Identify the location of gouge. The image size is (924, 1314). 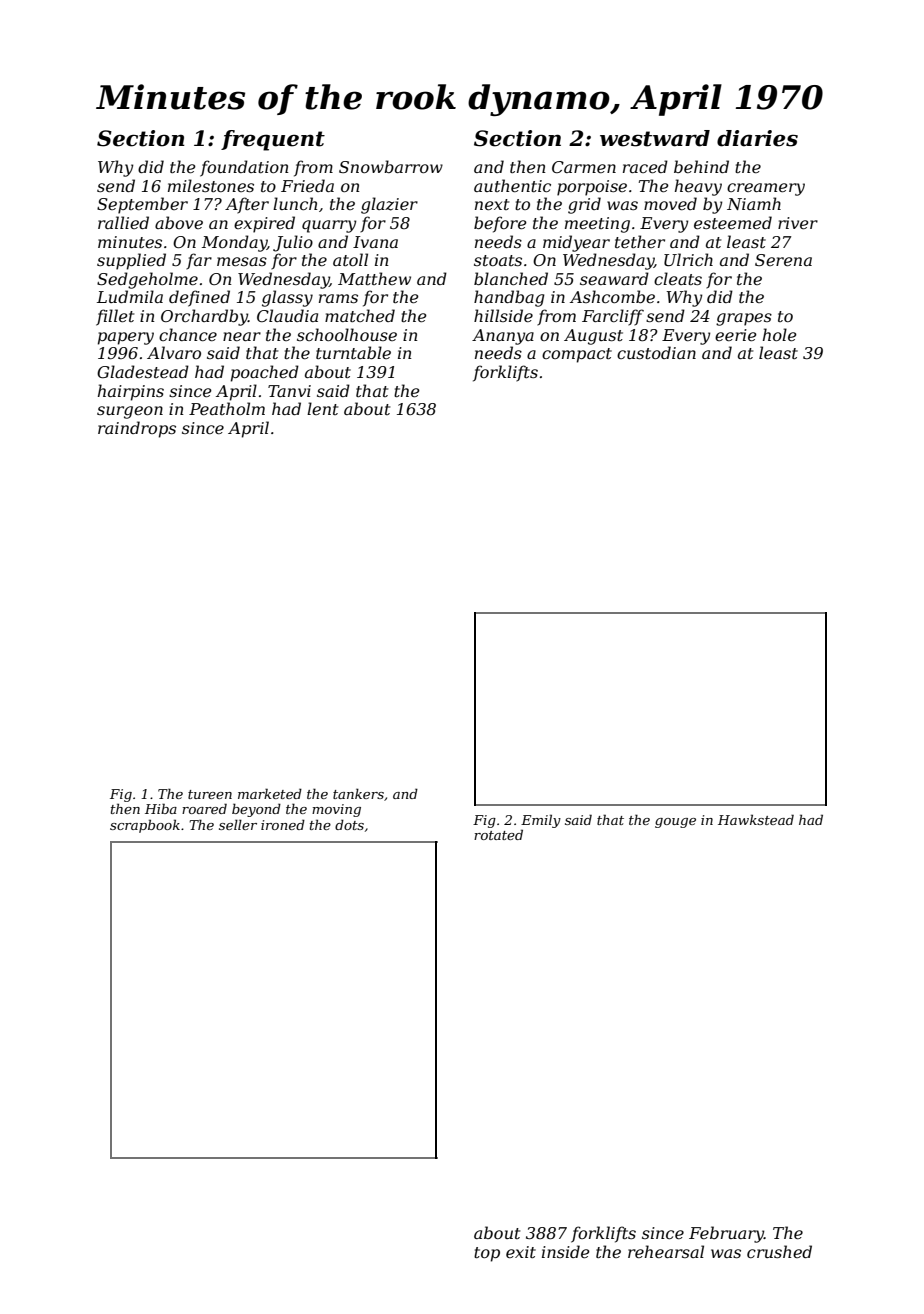
(675, 823).
